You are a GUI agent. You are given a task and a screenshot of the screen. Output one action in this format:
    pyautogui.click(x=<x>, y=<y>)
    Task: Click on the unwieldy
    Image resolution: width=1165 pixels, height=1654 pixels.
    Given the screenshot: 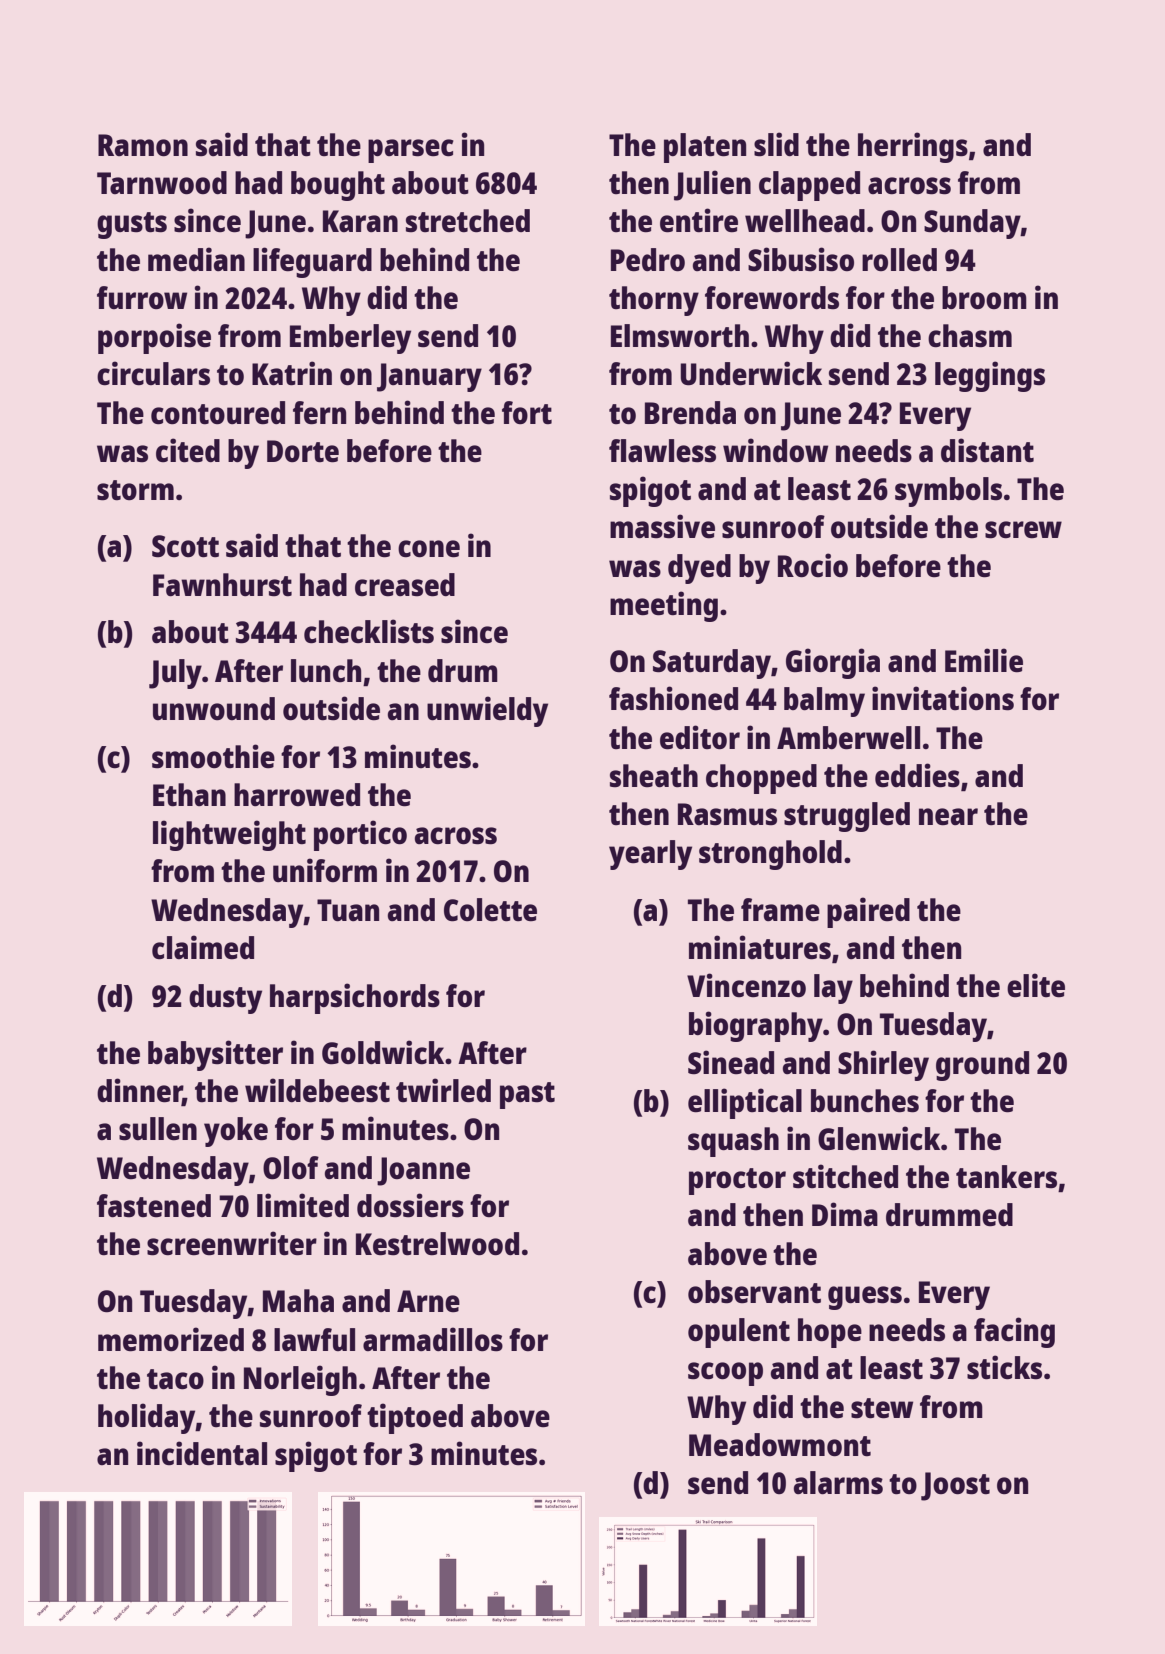 What is the action you would take?
    pyautogui.click(x=487, y=711)
